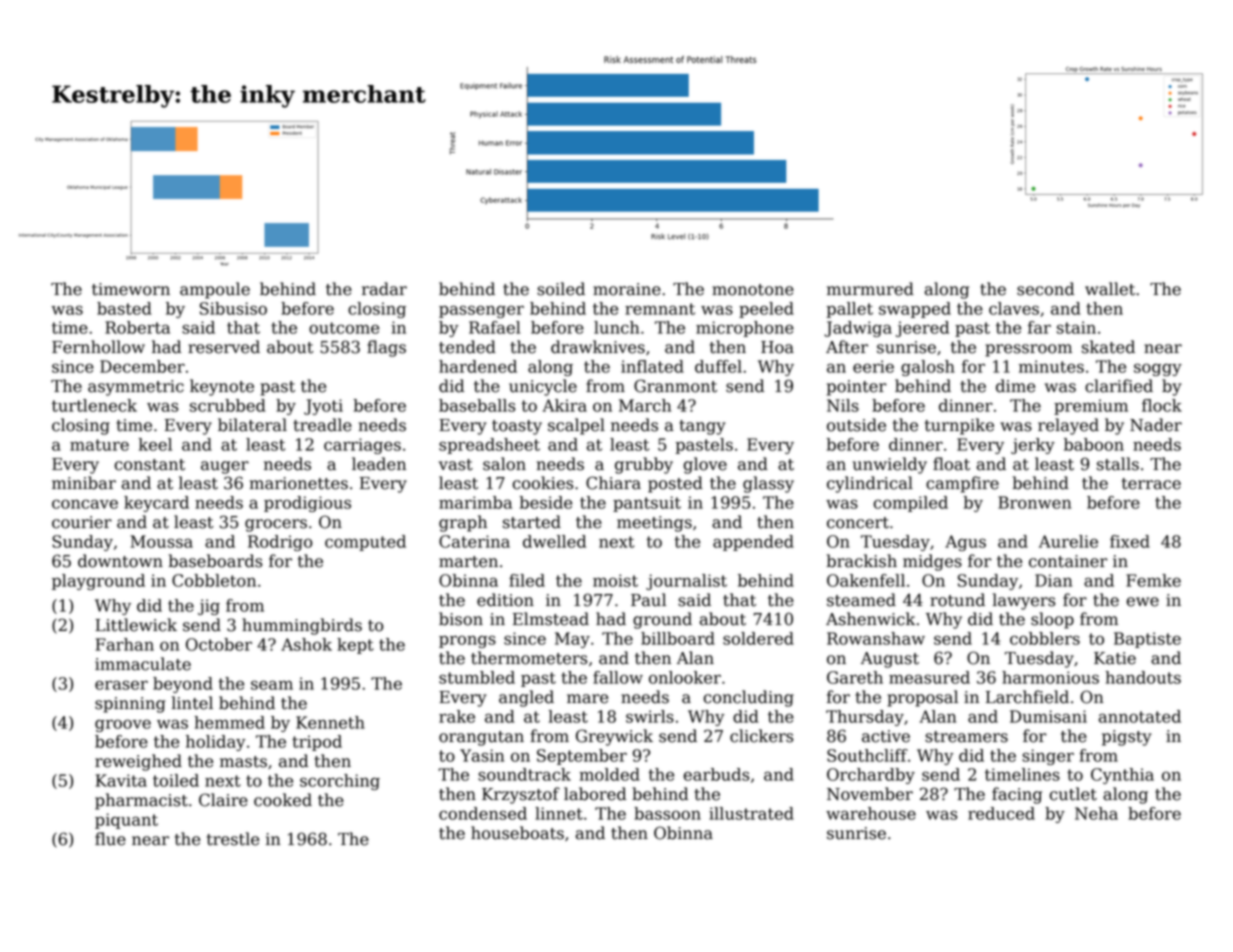 This screenshot has width=1233, height=952. I want to click on molded, so click(609, 774).
